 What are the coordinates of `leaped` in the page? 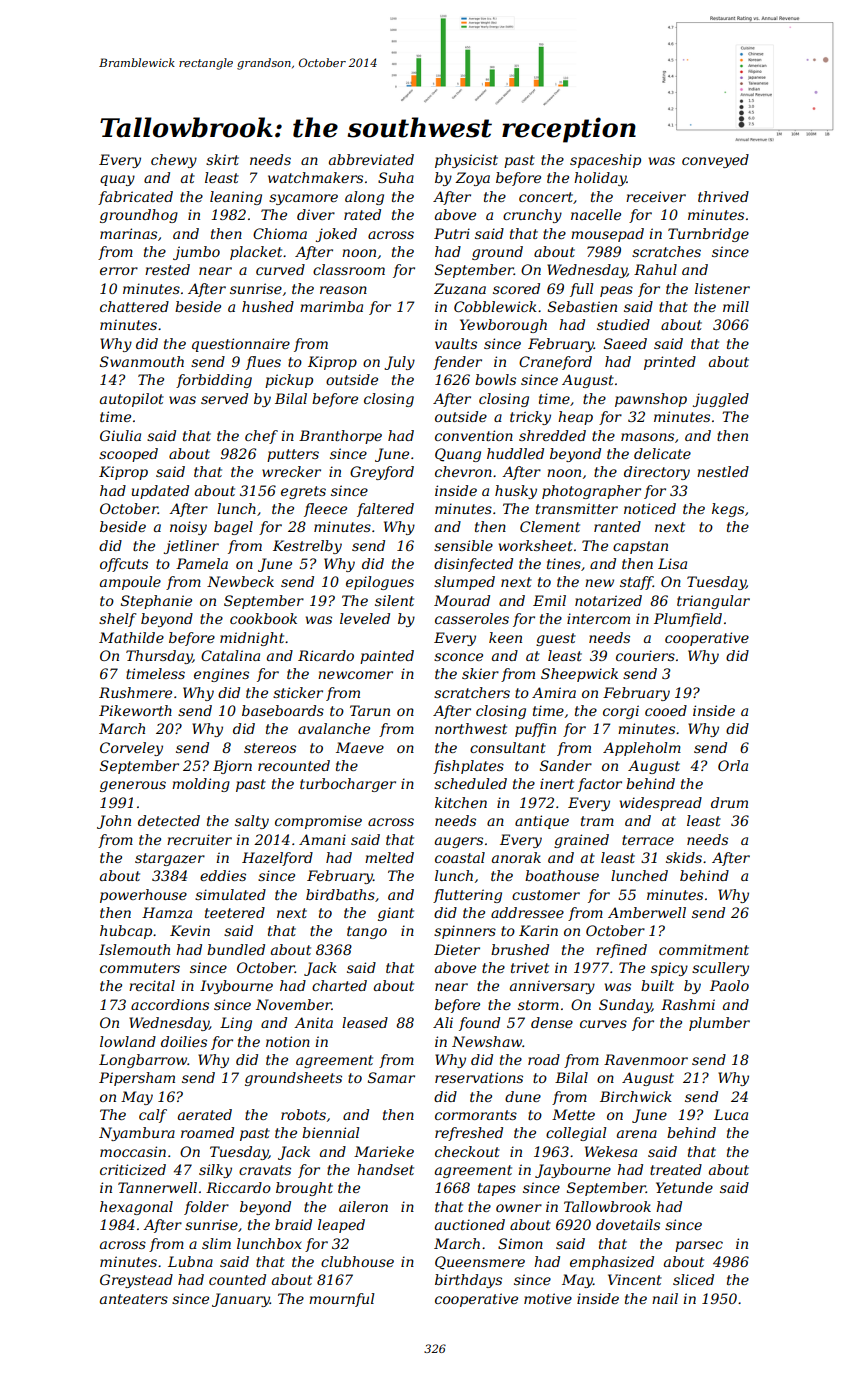 It's located at (341, 1226).
